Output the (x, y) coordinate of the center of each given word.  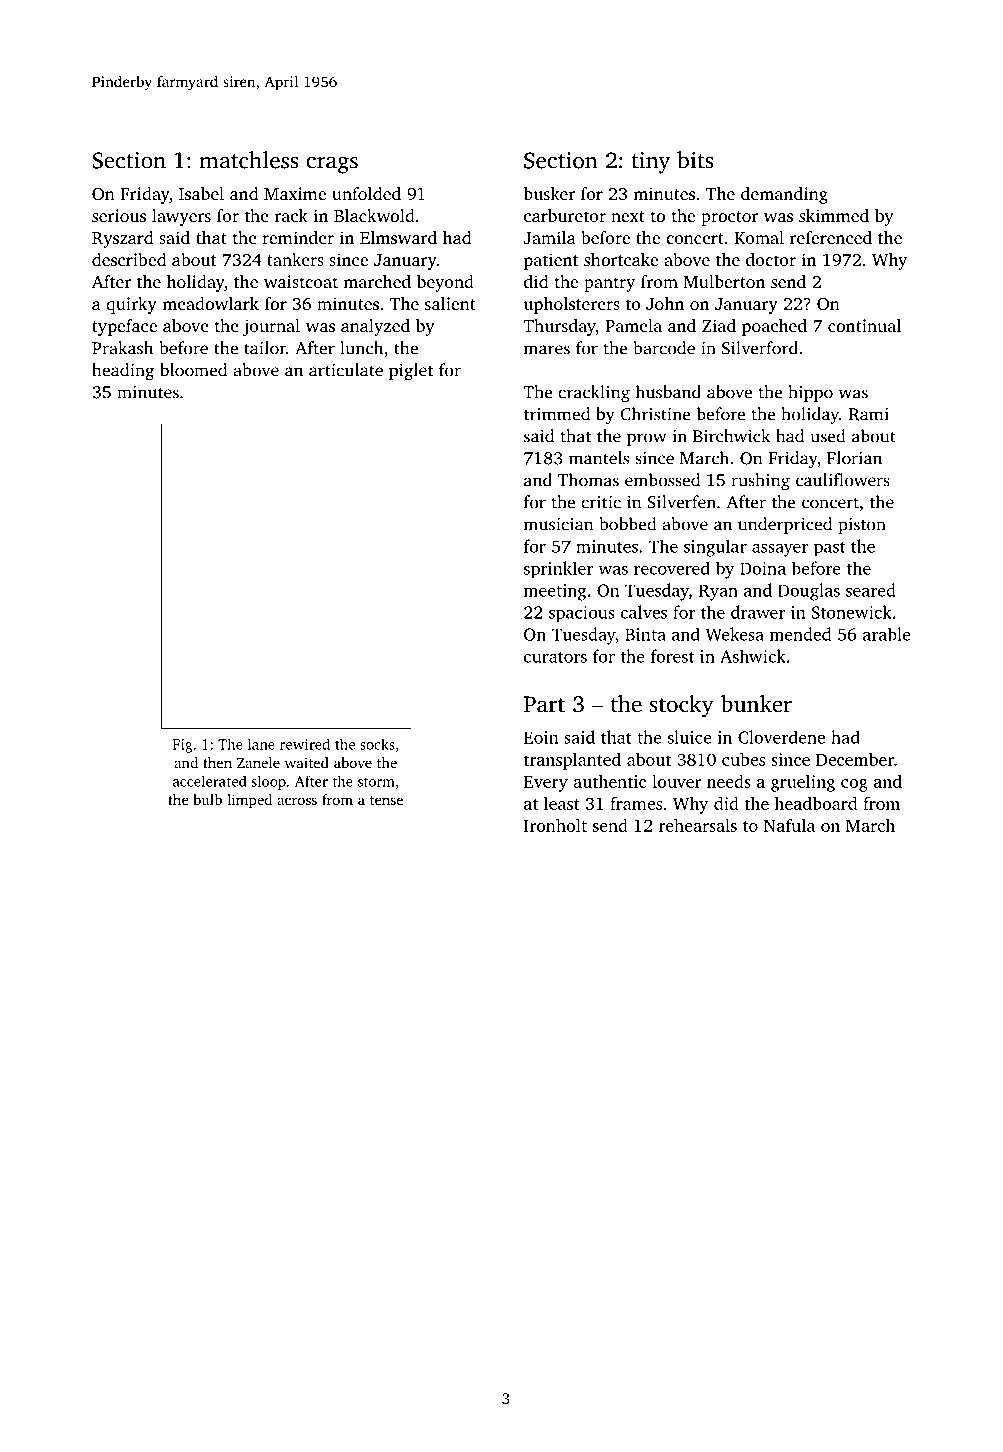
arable (887, 634)
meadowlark (210, 303)
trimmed (557, 414)
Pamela (633, 325)
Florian (854, 458)
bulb (207, 799)
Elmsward (398, 237)
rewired (305, 744)
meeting (555, 592)
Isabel (201, 193)
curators (555, 657)
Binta (645, 634)
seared (871, 590)
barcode (664, 348)
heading (123, 372)
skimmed (834, 215)
